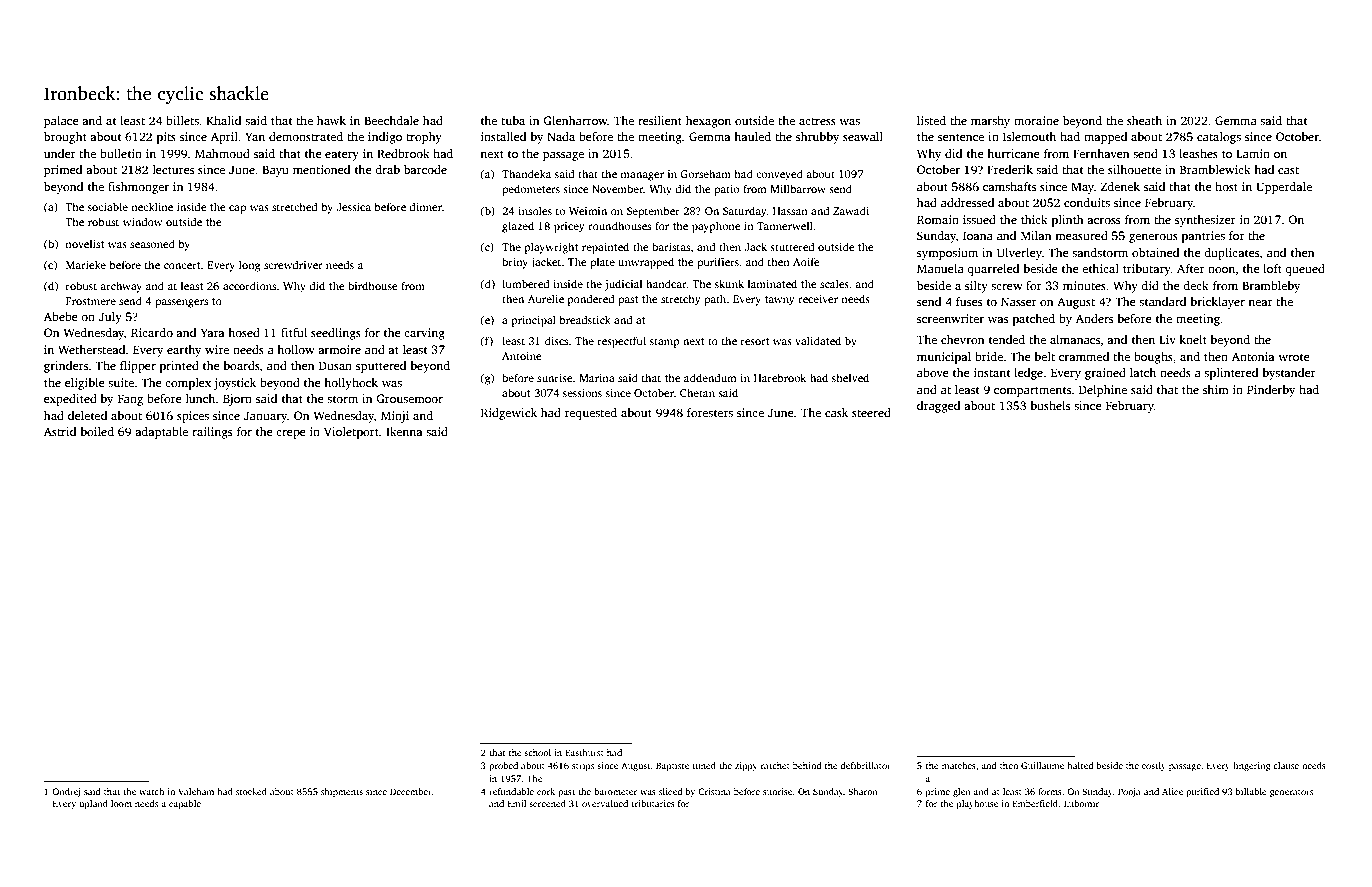  Describe the element at coordinates (969, 301) in the screenshot. I see `fuses` at that location.
